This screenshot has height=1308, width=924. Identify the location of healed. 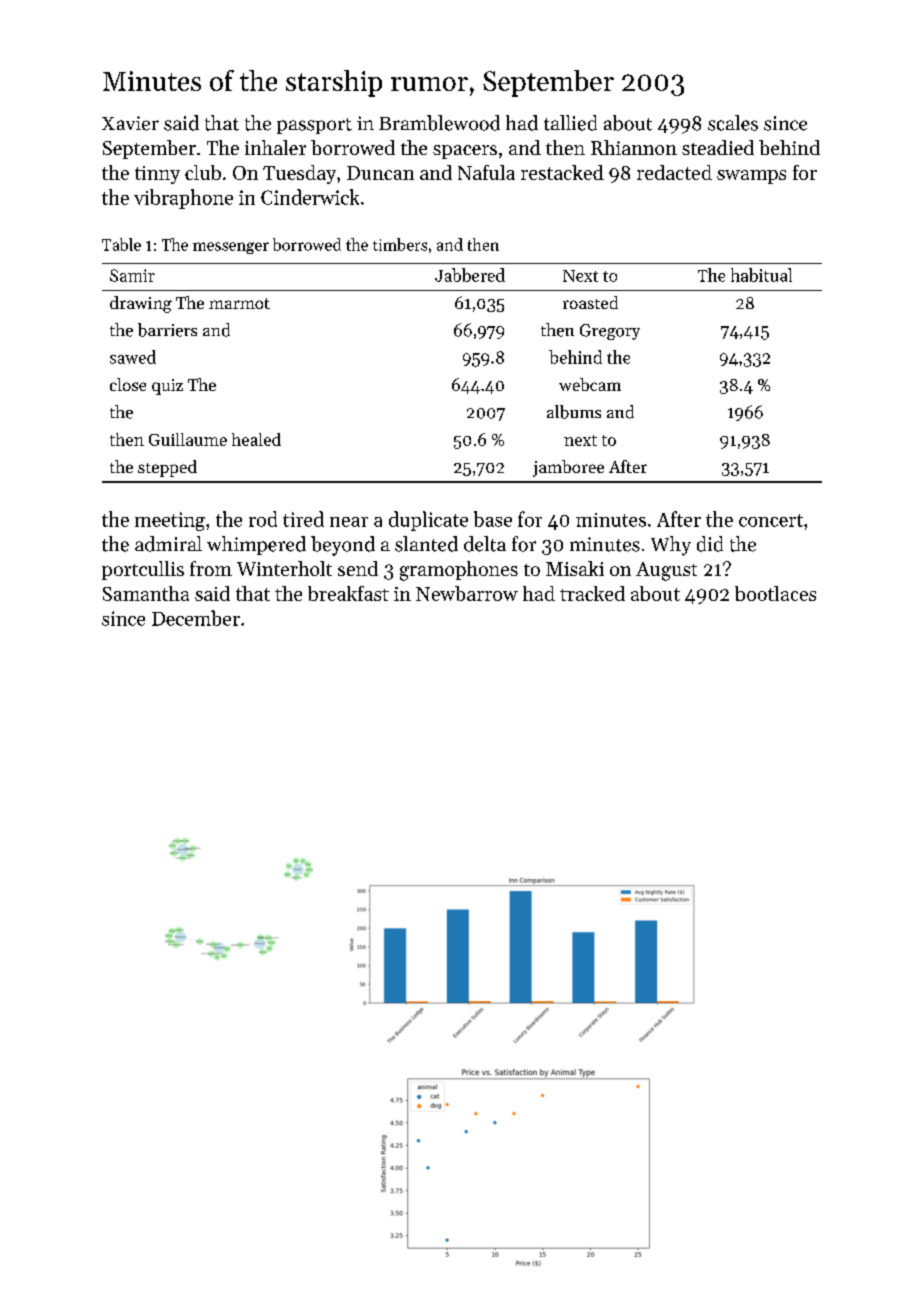
(256, 439).
